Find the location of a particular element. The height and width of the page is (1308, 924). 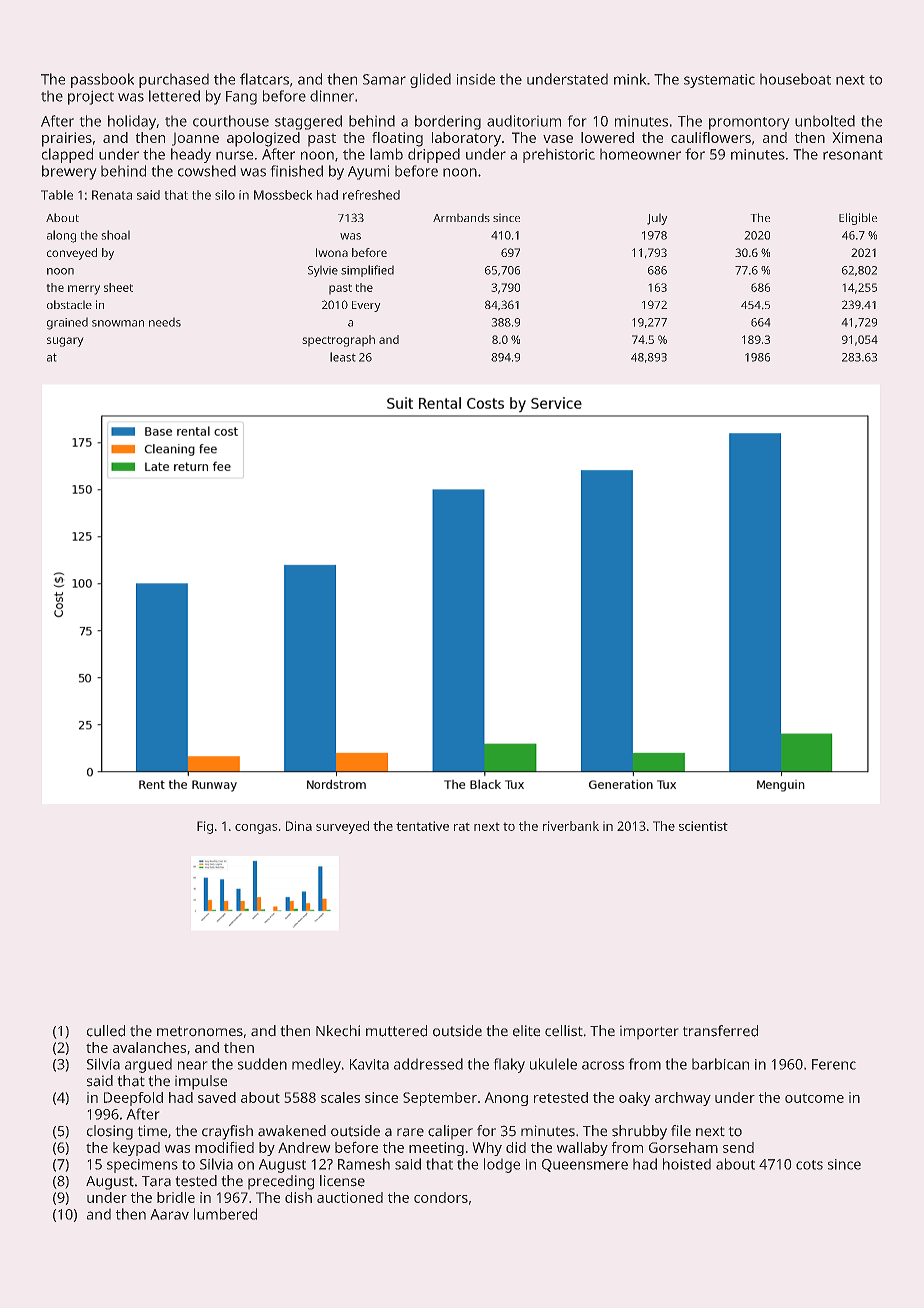

time is located at coordinates (152, 1130).
